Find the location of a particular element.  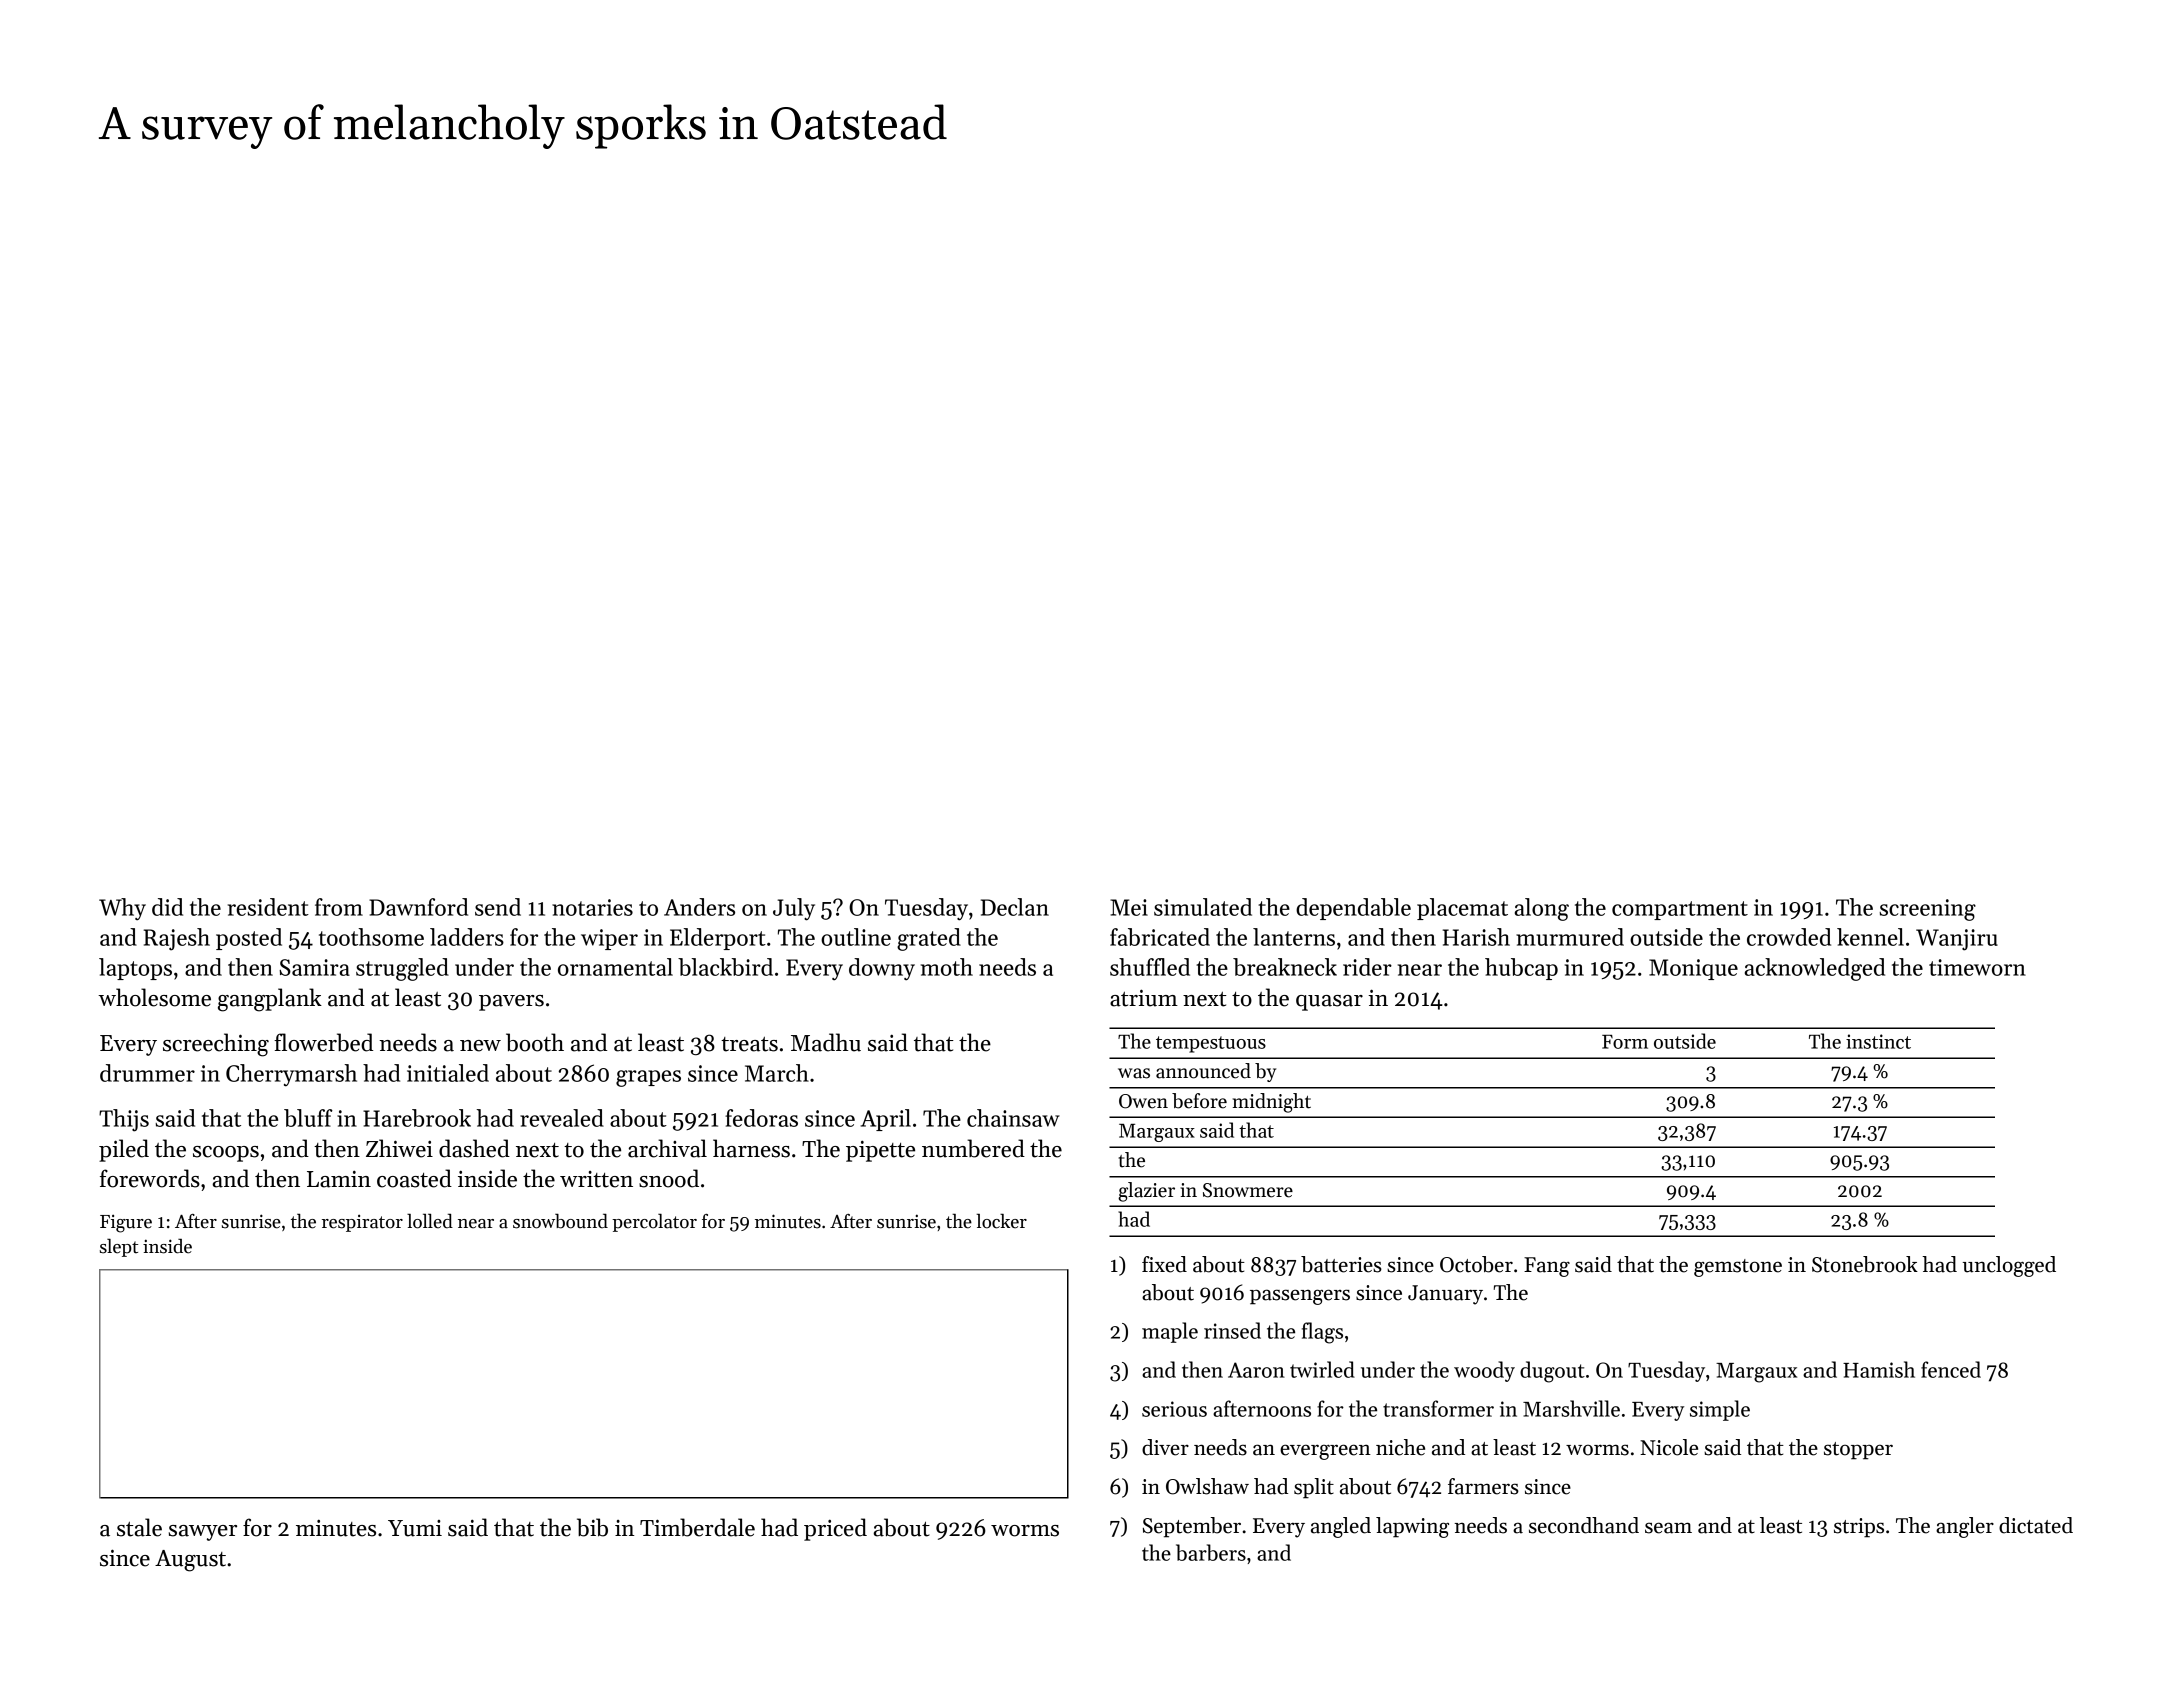

Snowmere is located at coordinates (1248, 1190).
